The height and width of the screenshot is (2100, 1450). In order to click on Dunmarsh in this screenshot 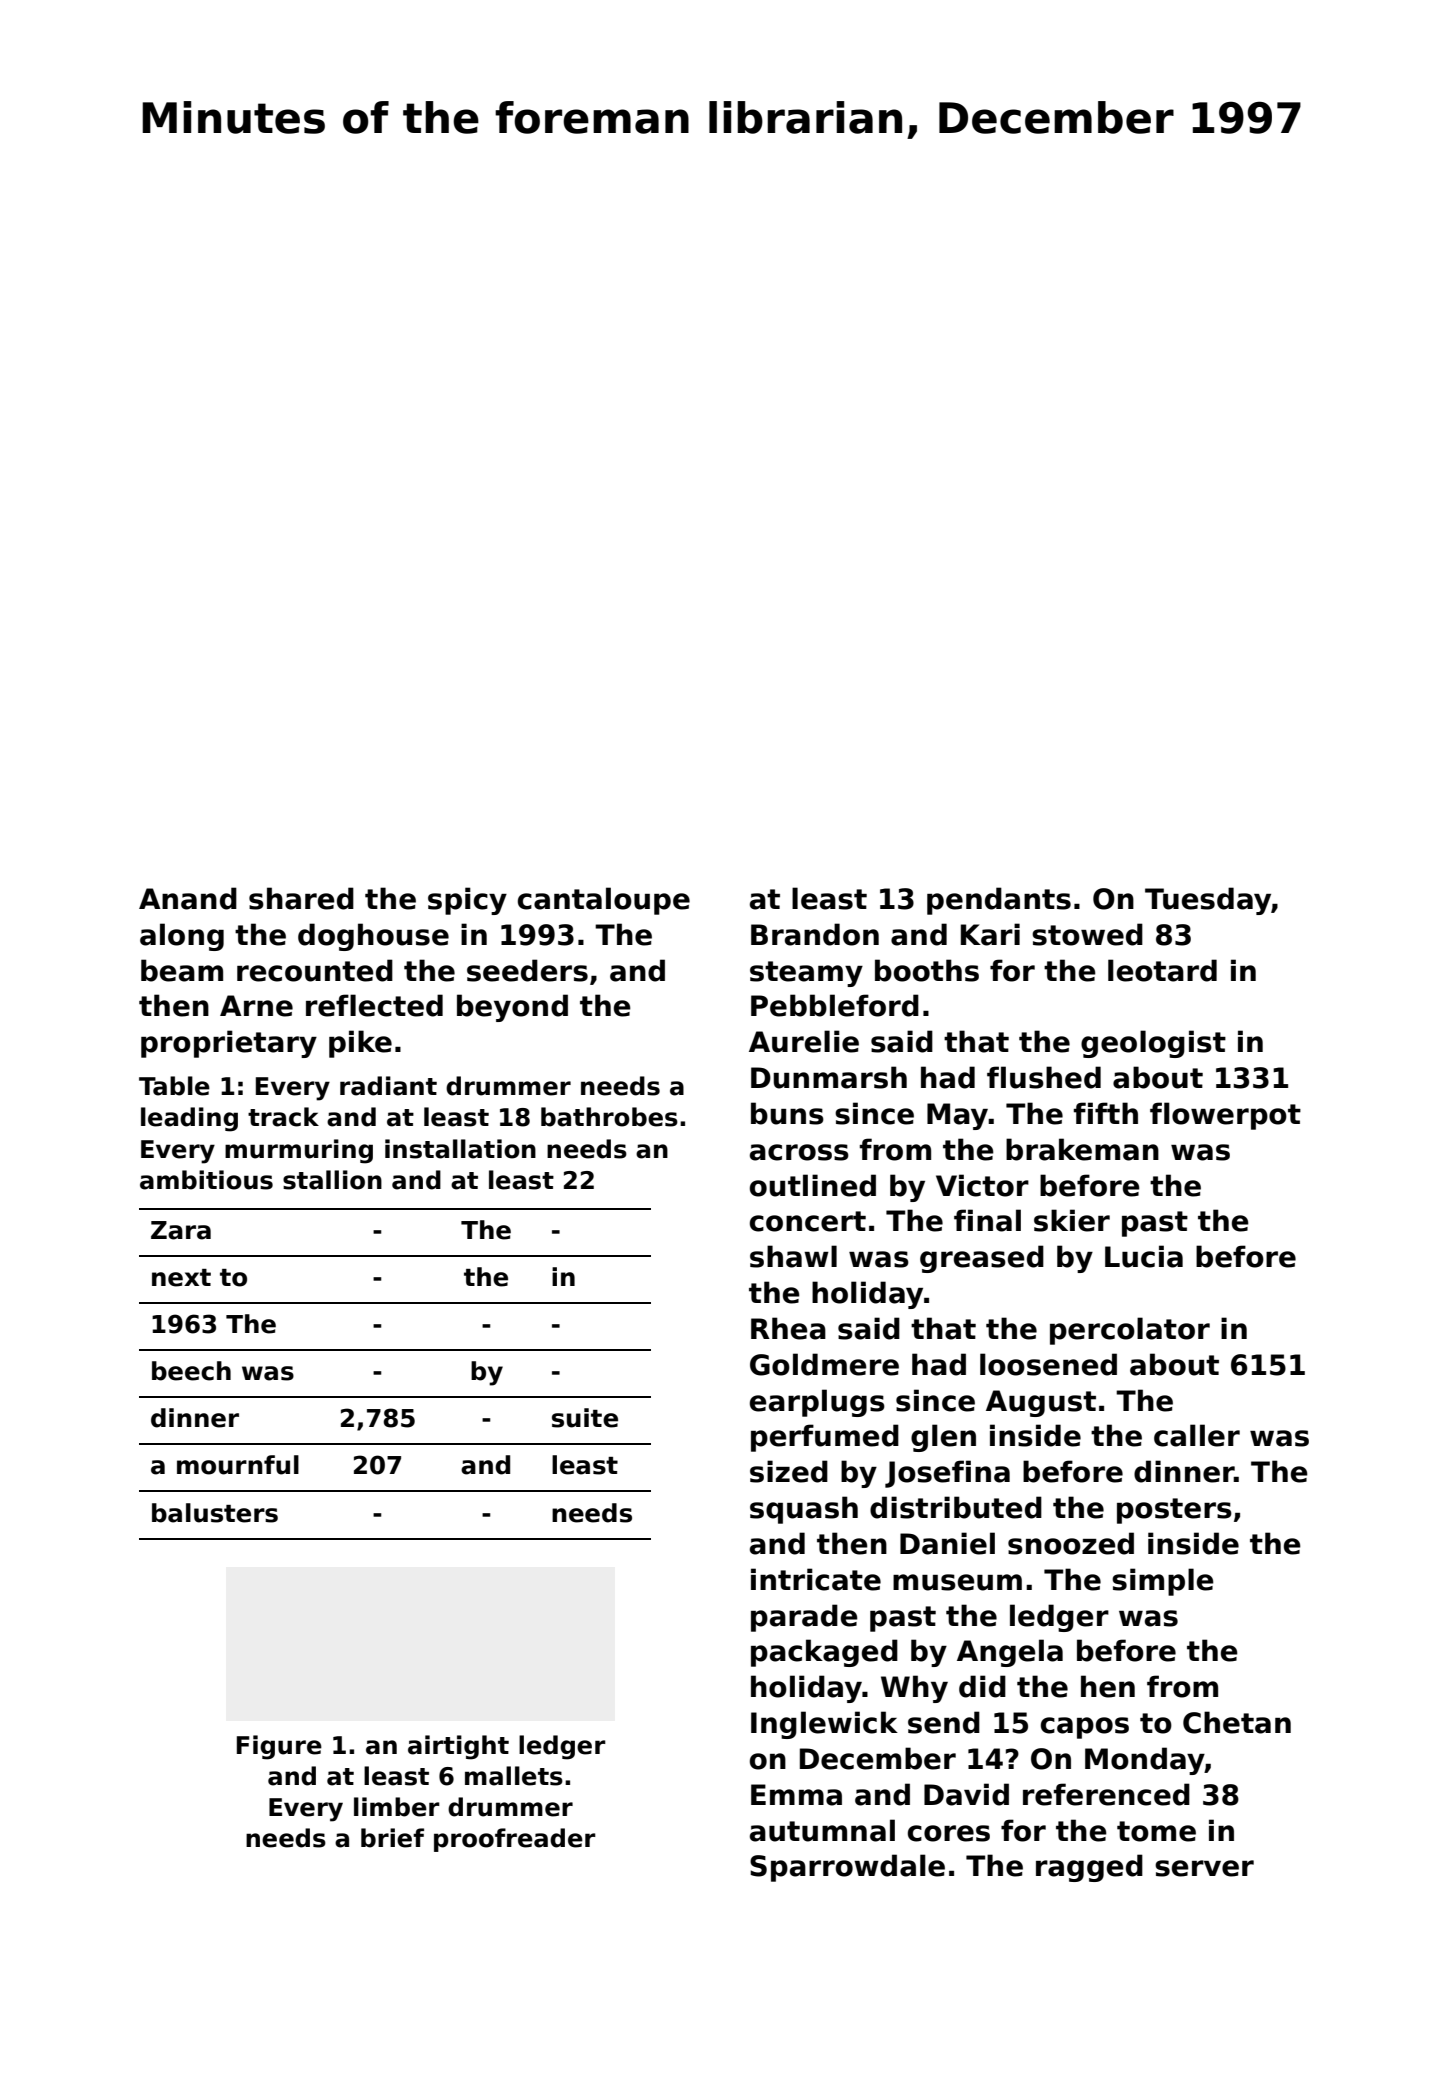, I will do `click(829, 1077)`.
